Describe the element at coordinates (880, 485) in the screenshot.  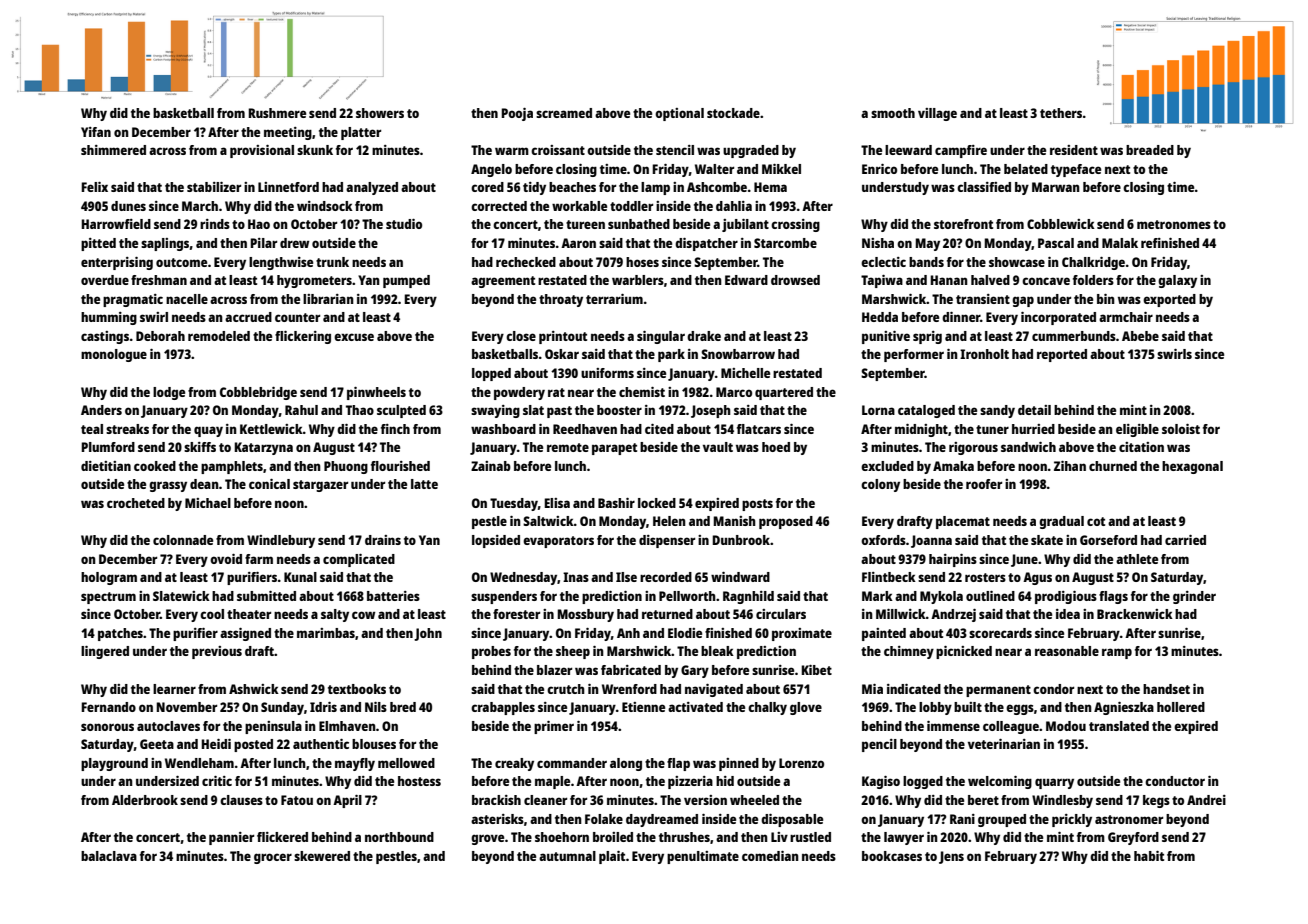
I see `colony` at that location.
